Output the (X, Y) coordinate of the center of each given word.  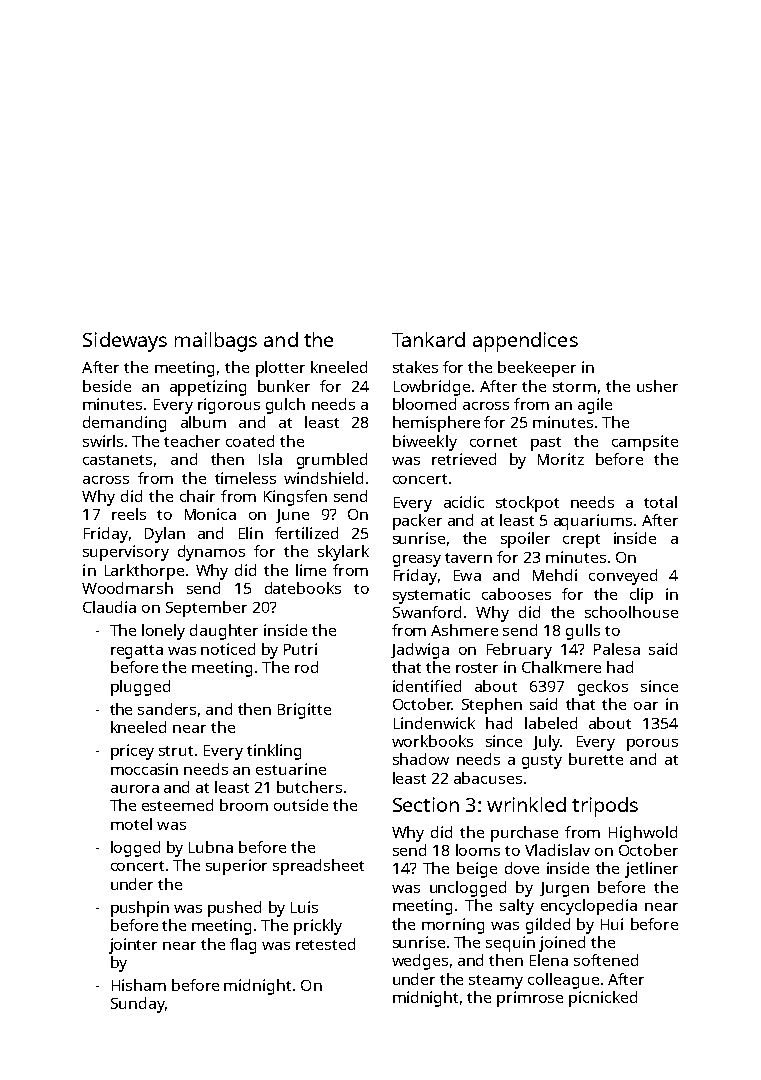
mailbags (216, 342)
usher (657, 386)
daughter (224, 632)
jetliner (651, 870)
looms (478, 850)
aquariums (593, 522)
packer (417, 522)
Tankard (428, 339)
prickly (318, 927)
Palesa (617, 649)
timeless (245, 478)
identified (427, 686)
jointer (133, 946)
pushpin (140, 909)
